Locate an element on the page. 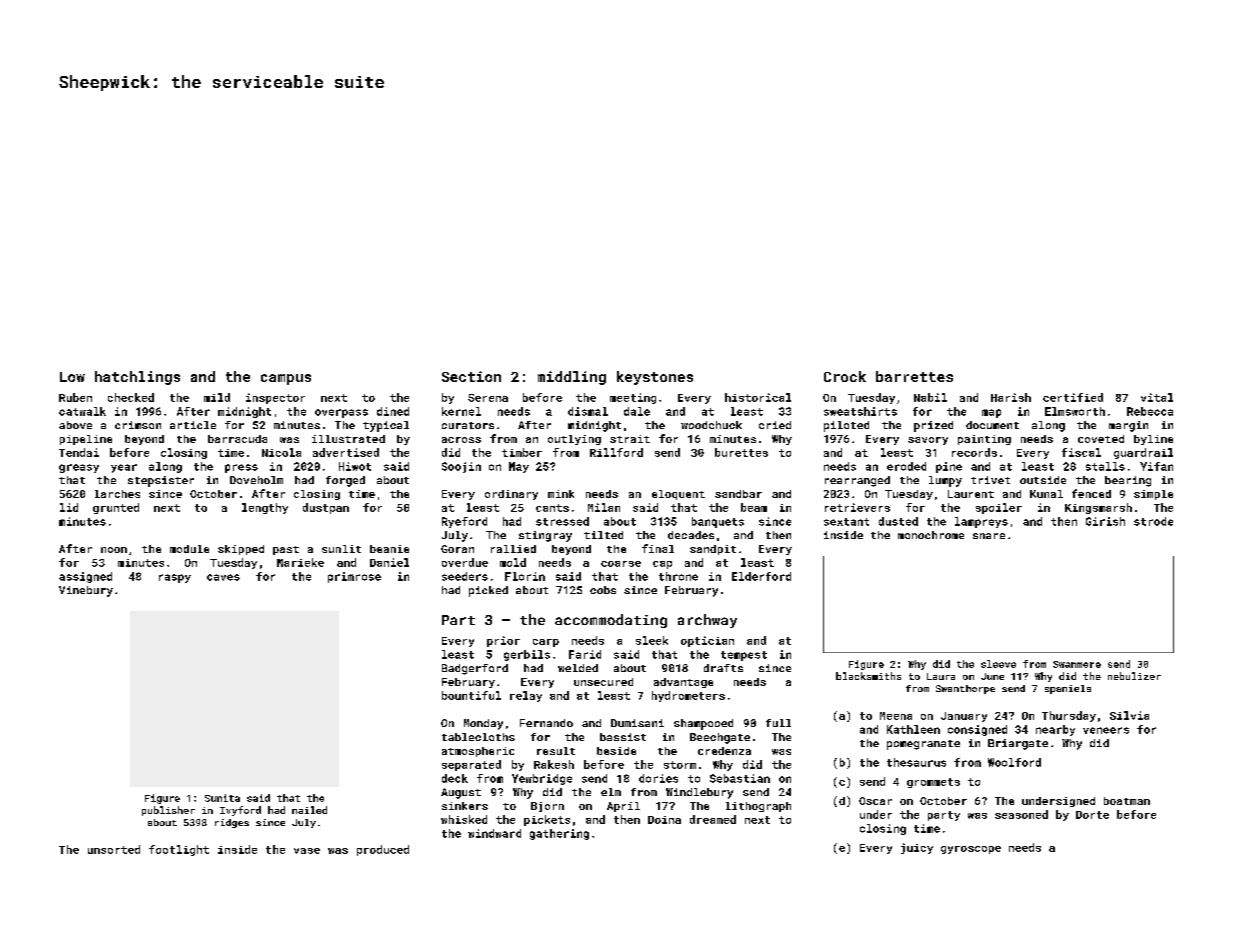  noon is located at coordinates (114, 550).
